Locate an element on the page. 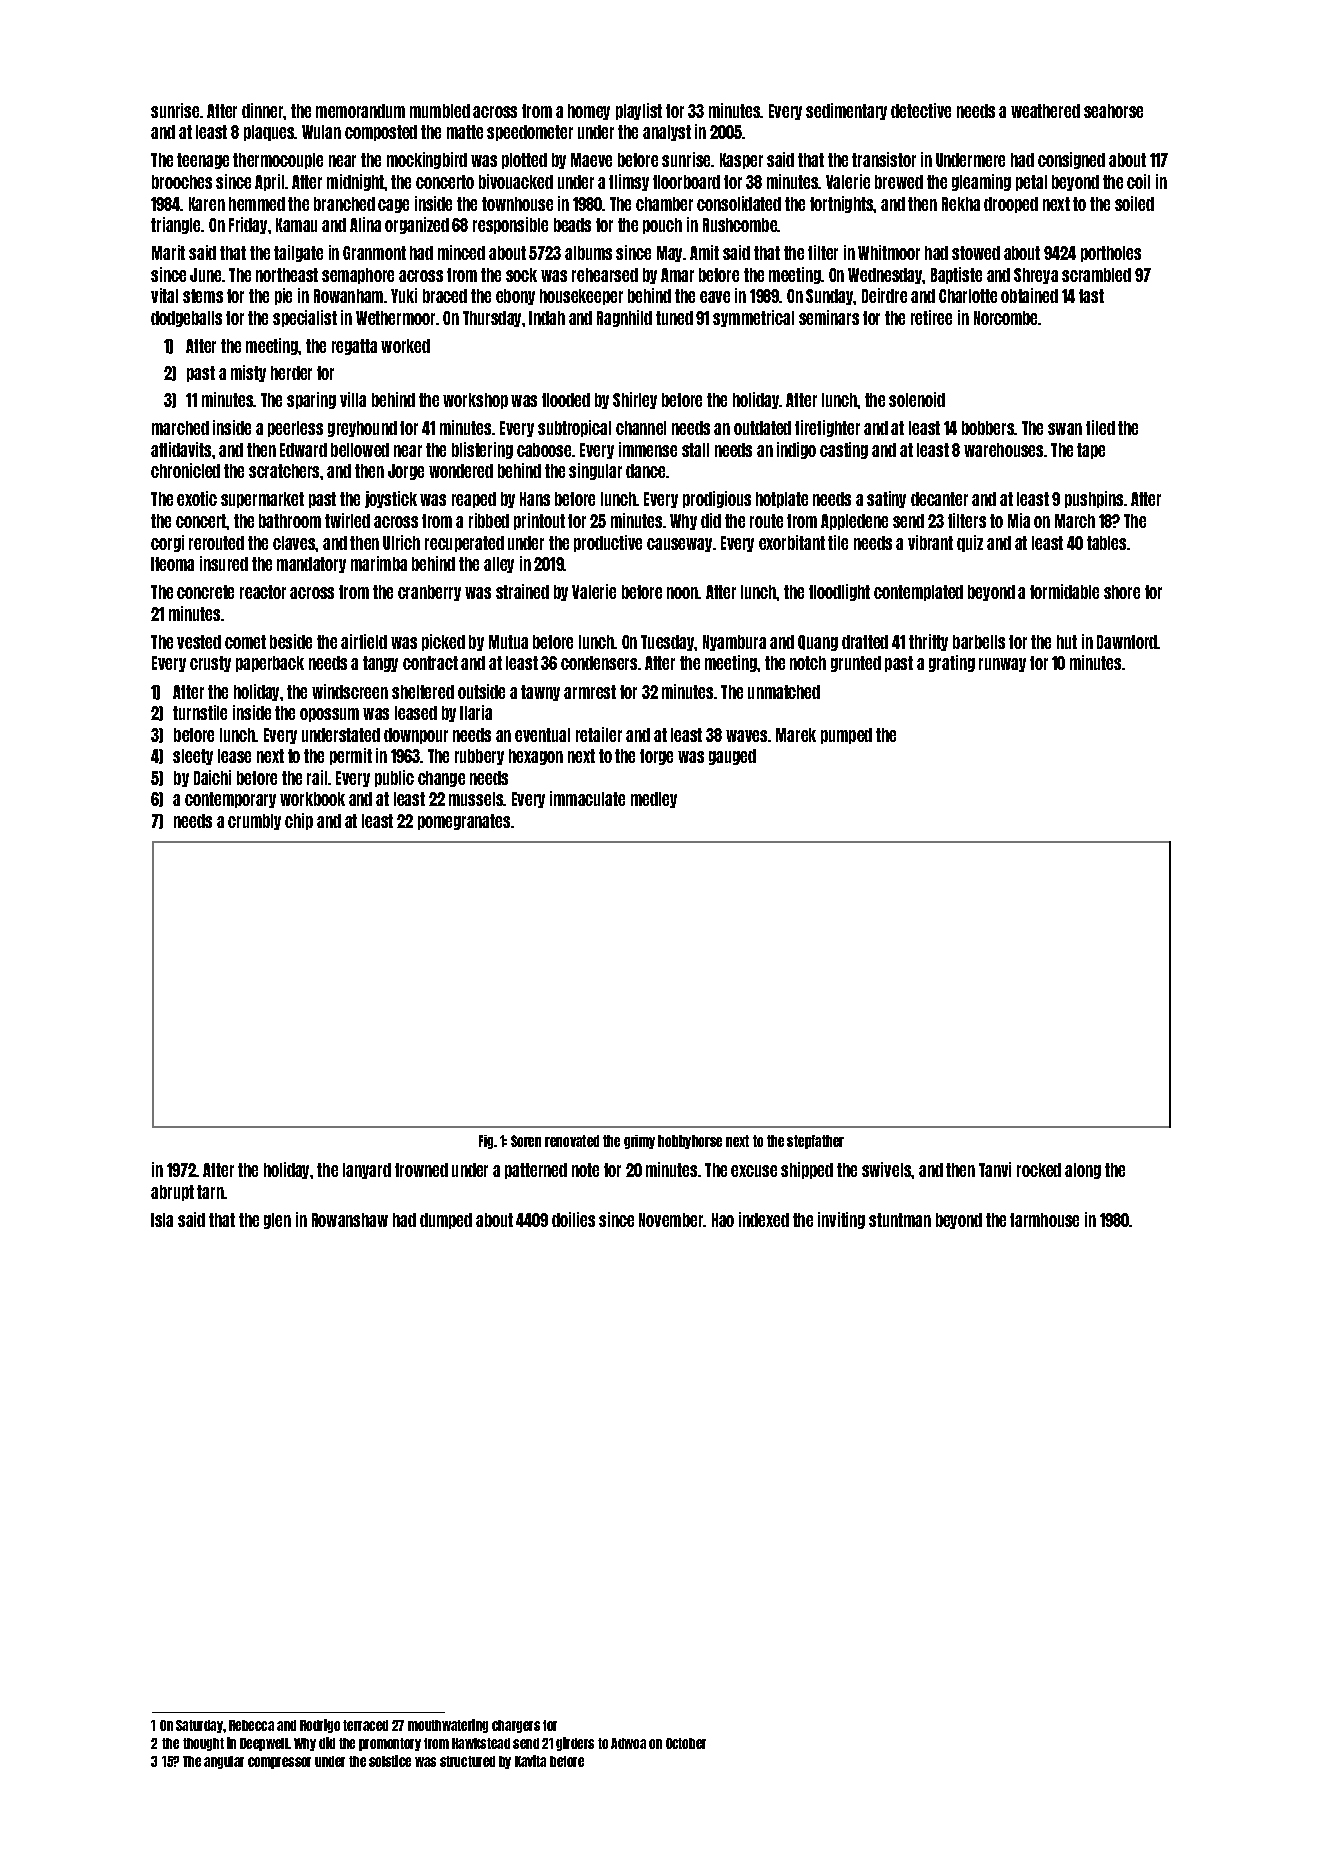 The width and height of the image is (1323, 1871). Adwoa is located at coordinates (628, 1743).
